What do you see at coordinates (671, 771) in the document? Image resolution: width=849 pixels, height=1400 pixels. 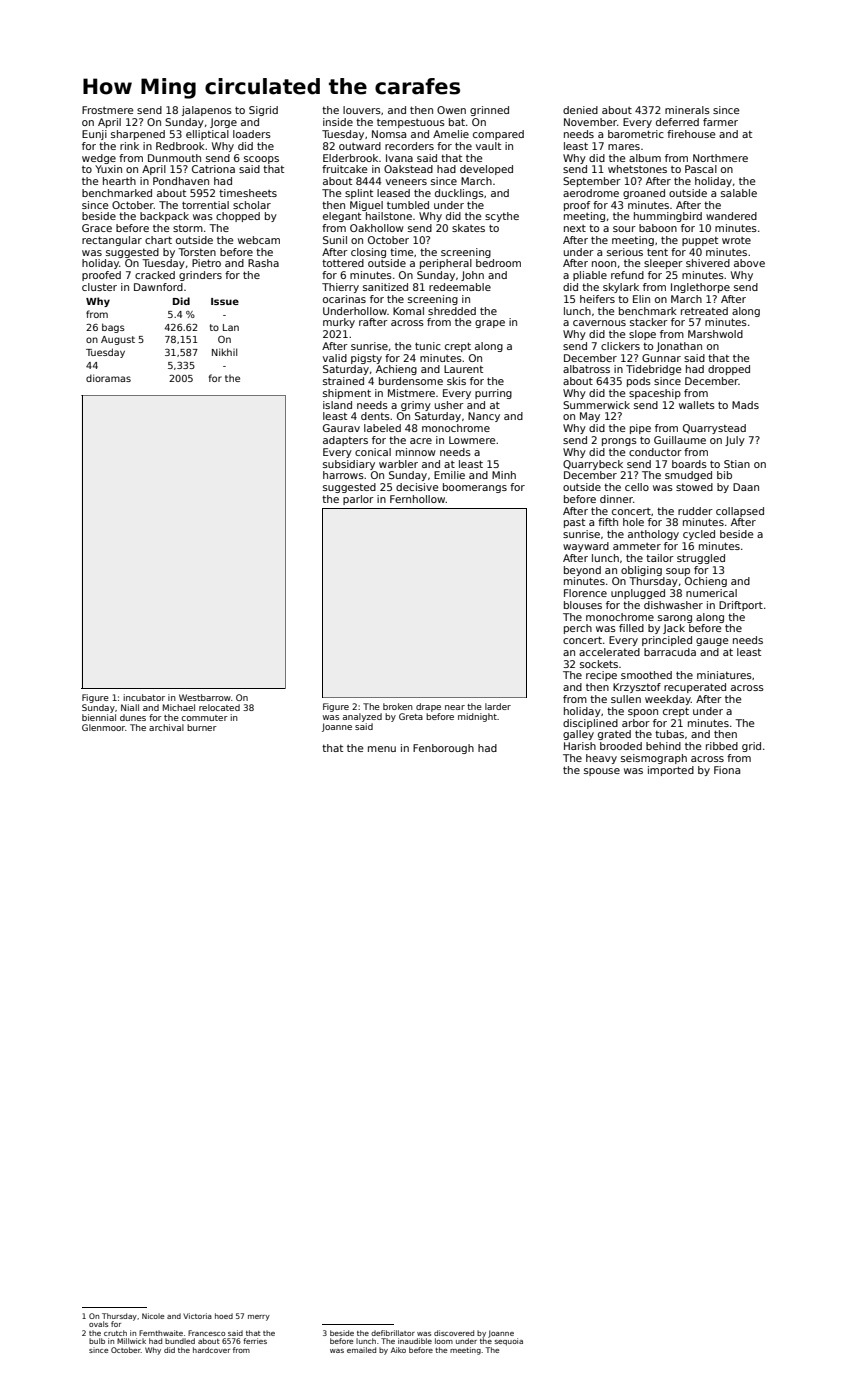 I see `imported` at bounding box center [671, 771].
